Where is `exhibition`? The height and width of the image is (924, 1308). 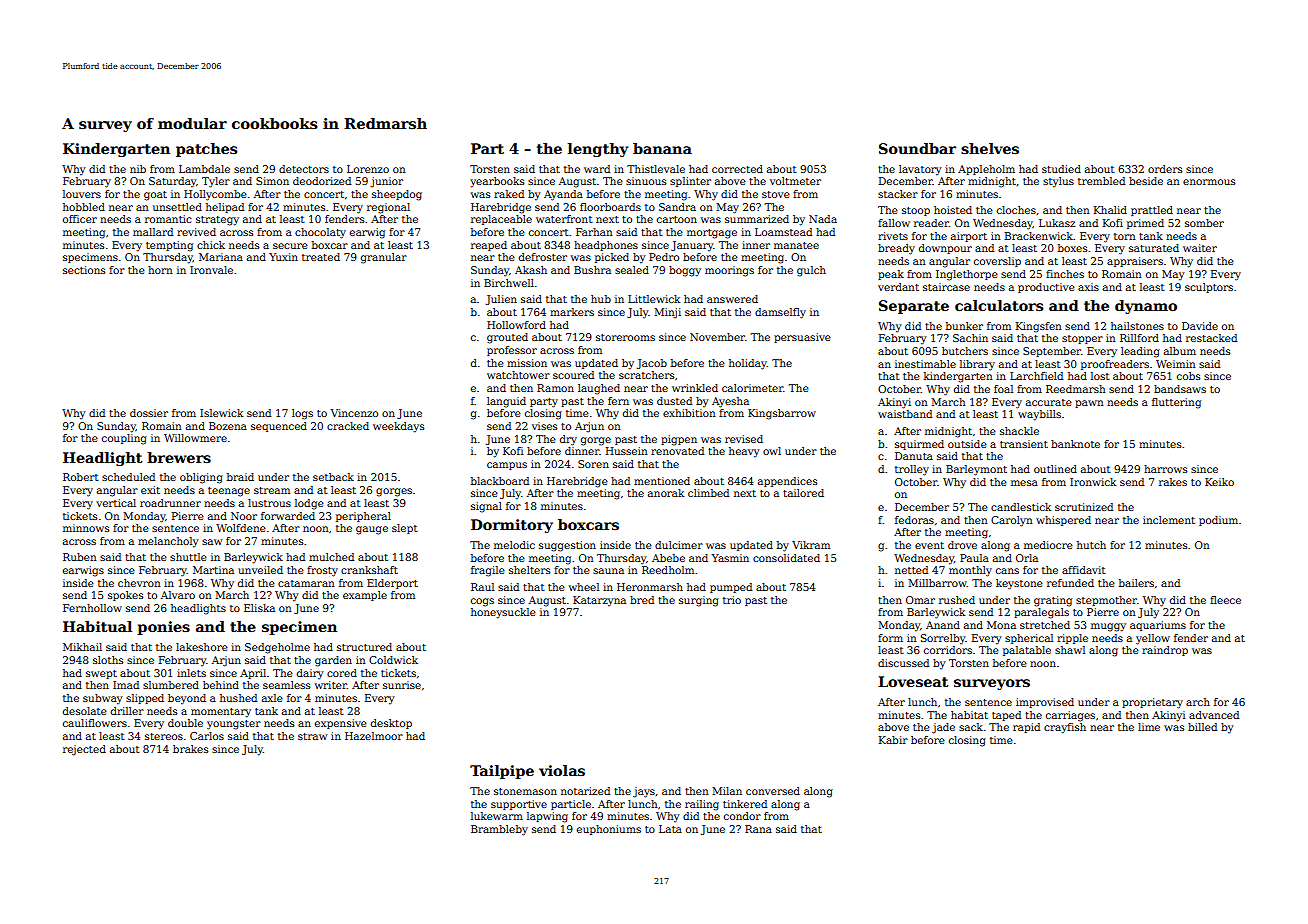 exhibition is located at coordinates (689, 413).
